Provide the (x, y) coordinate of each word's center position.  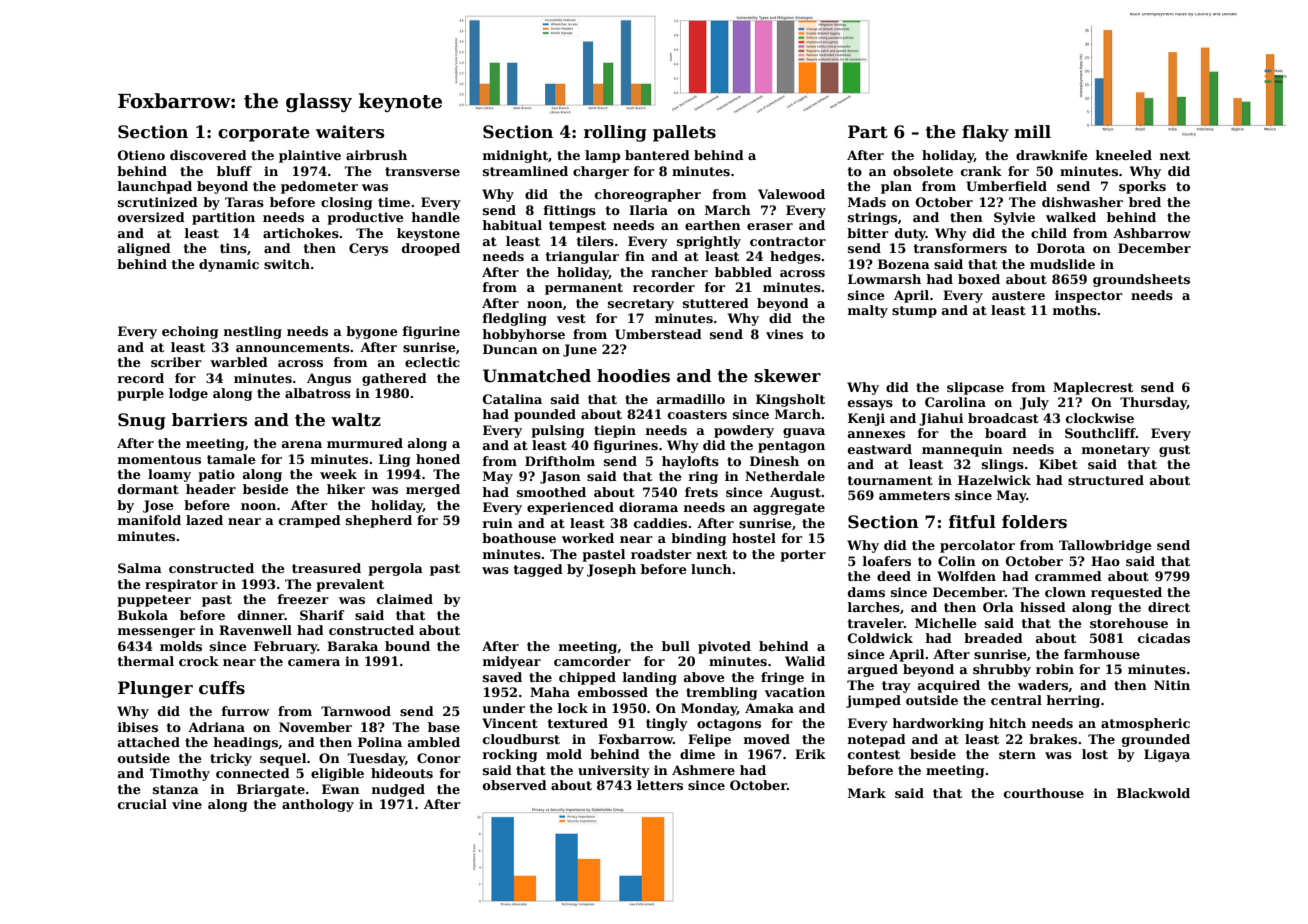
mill (1032, 131)
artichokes (301, 233)
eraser (770, 226)
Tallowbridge (1105, 546)
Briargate (271, 790)
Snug (142, 421)
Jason (560, 477)
